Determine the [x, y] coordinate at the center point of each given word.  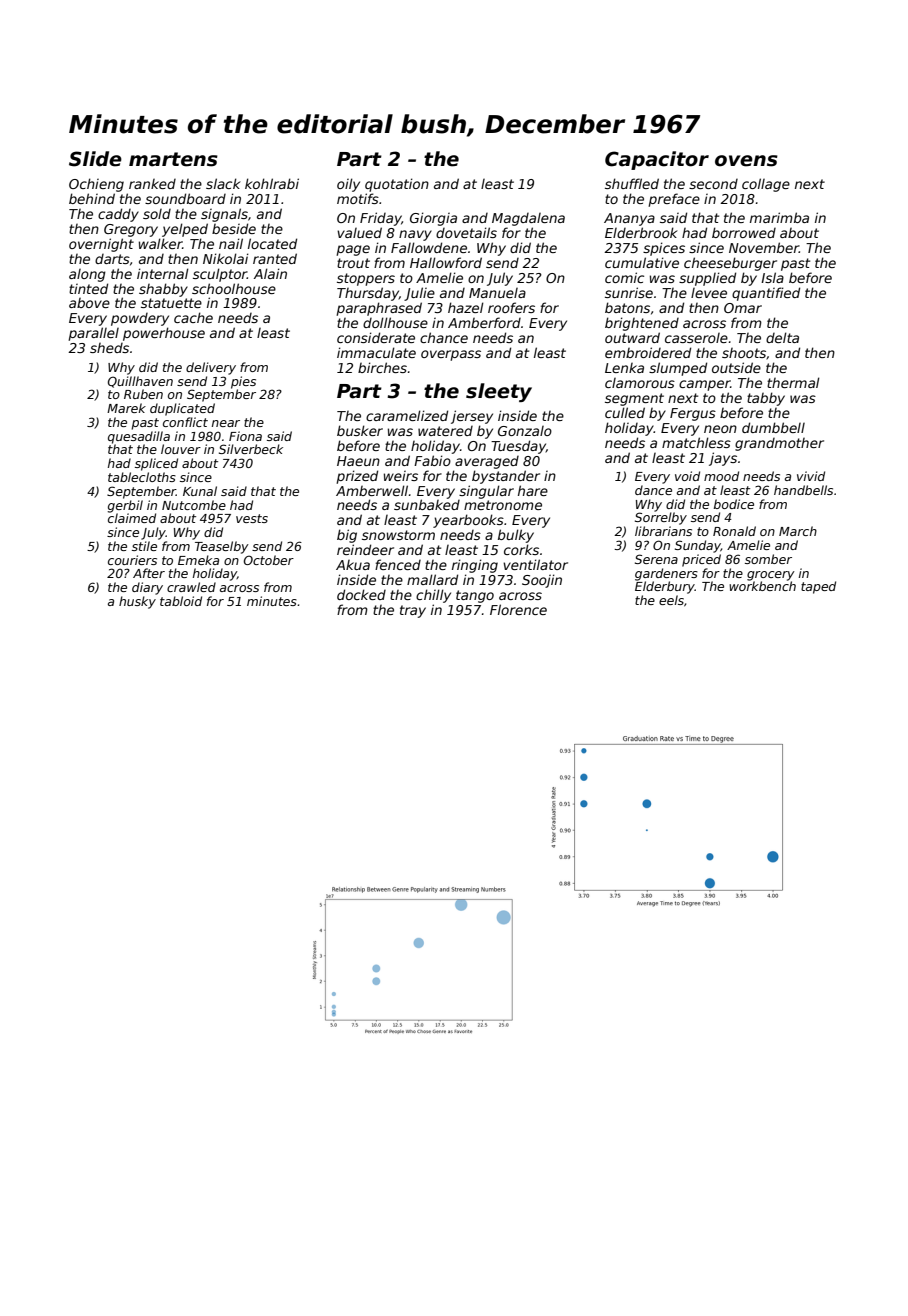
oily [348, 185]
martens [173, 159]
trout [353, 263]
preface [674, 200]
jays [723, 459]
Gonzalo [525, 431]
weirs [401, 476]
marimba [779, 217]
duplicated [182, 409]
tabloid [181, 601]
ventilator [535, 564]
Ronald [734, 531]
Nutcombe [194, 505]
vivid [811, 476]
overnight [101, 245]
